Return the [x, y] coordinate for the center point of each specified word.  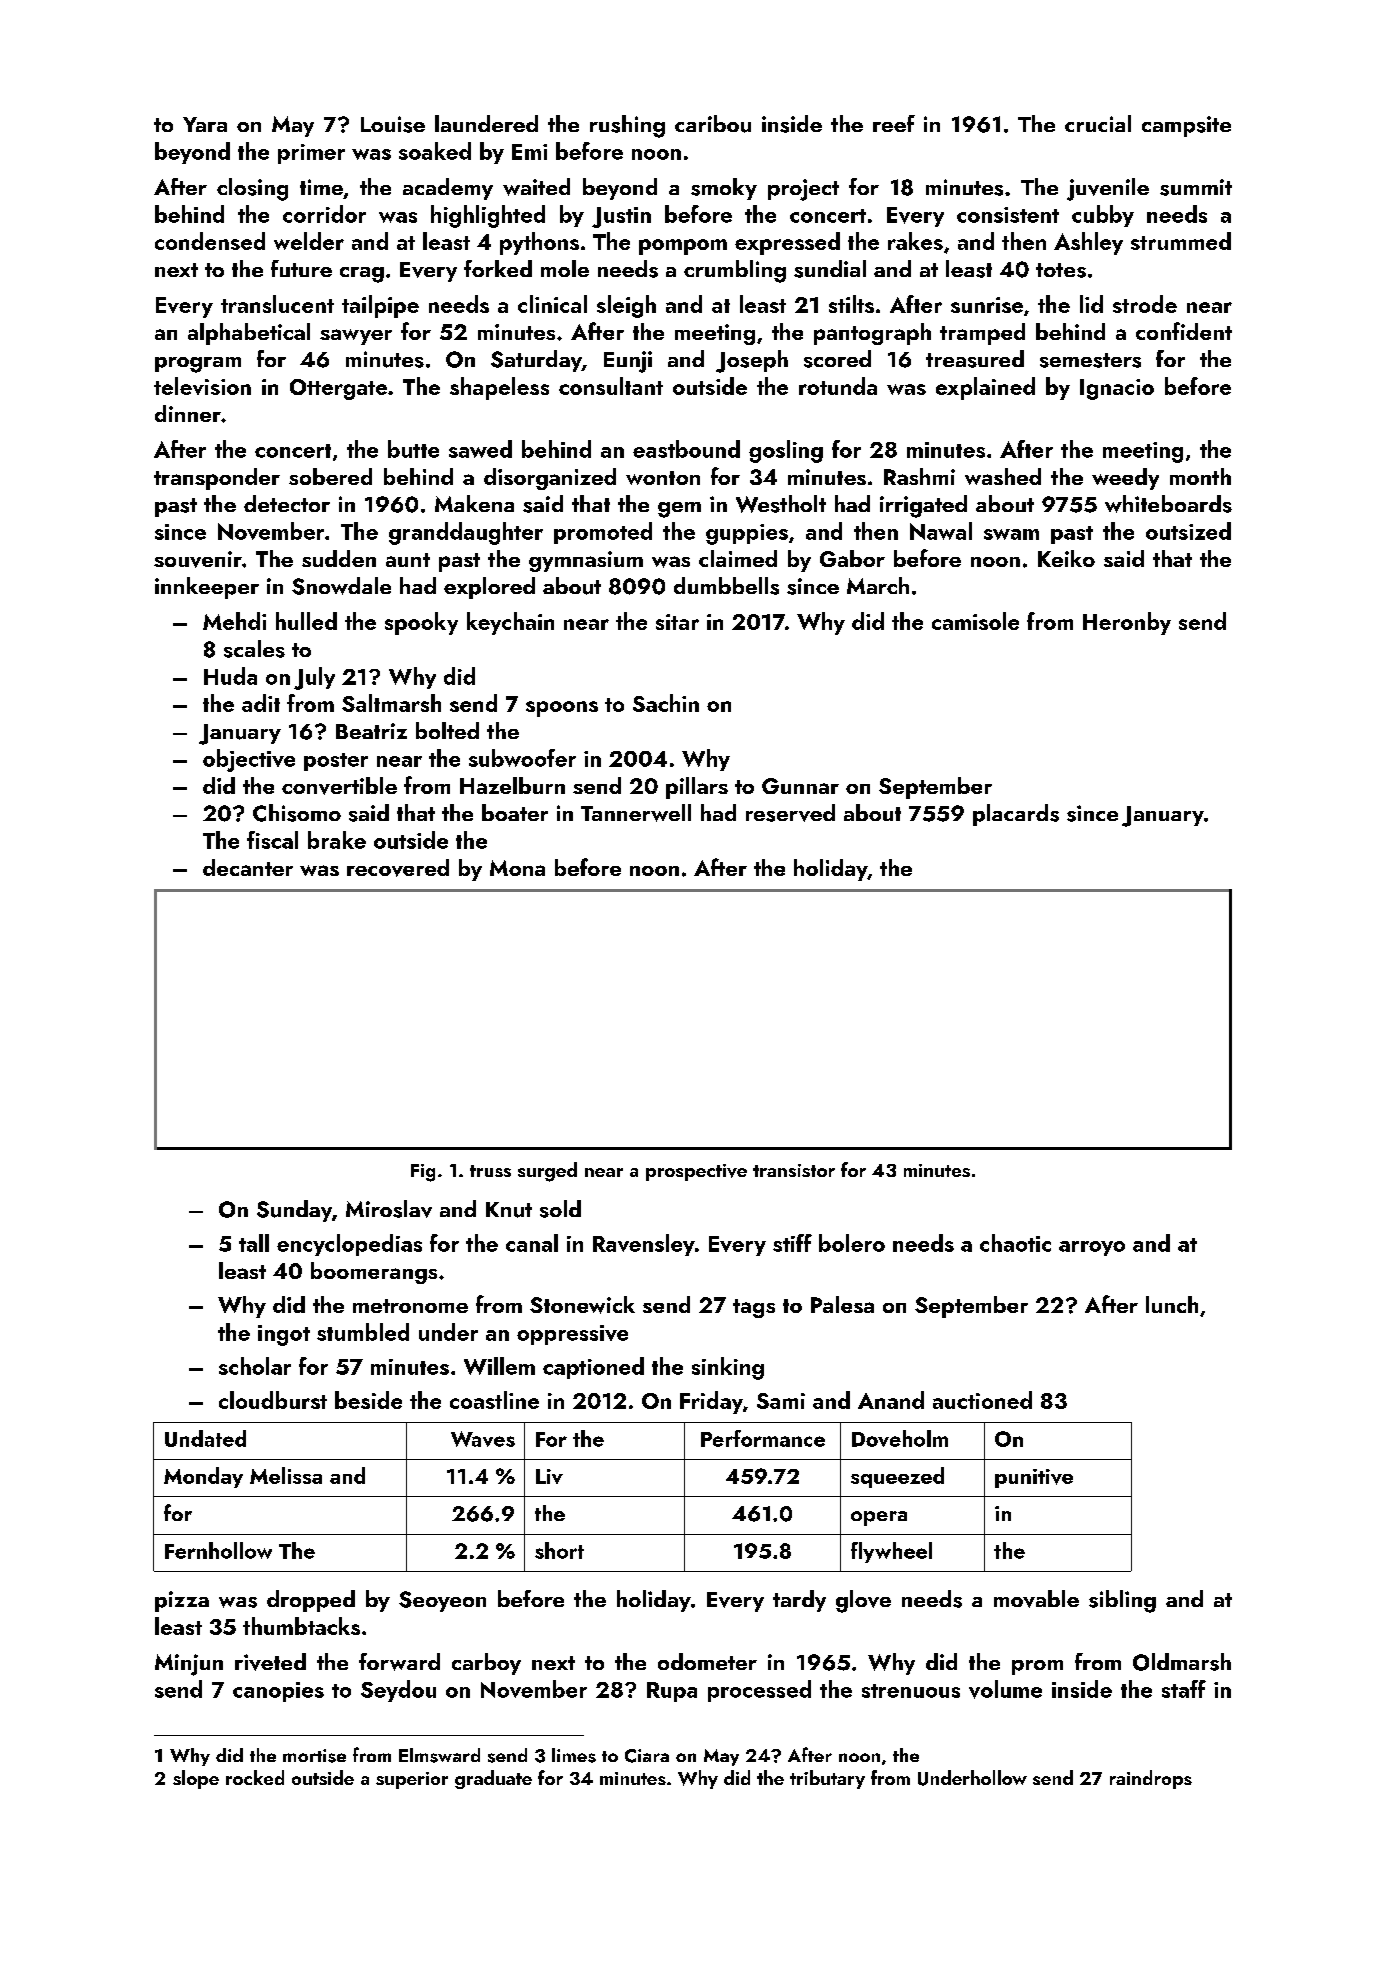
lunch [1172, 1304]
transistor [794, 1170]
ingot [284, 1335]
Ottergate [338, 389]
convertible [339, 786]
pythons [539, 243]
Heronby [1127, 623]
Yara [205, 124]
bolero [852, 1243]
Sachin [666, 703]
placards [1016, 815]
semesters [1090, 360]
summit [1196, 187]
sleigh [626, 306]
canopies [278, 1692]
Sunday [294, 1211]
